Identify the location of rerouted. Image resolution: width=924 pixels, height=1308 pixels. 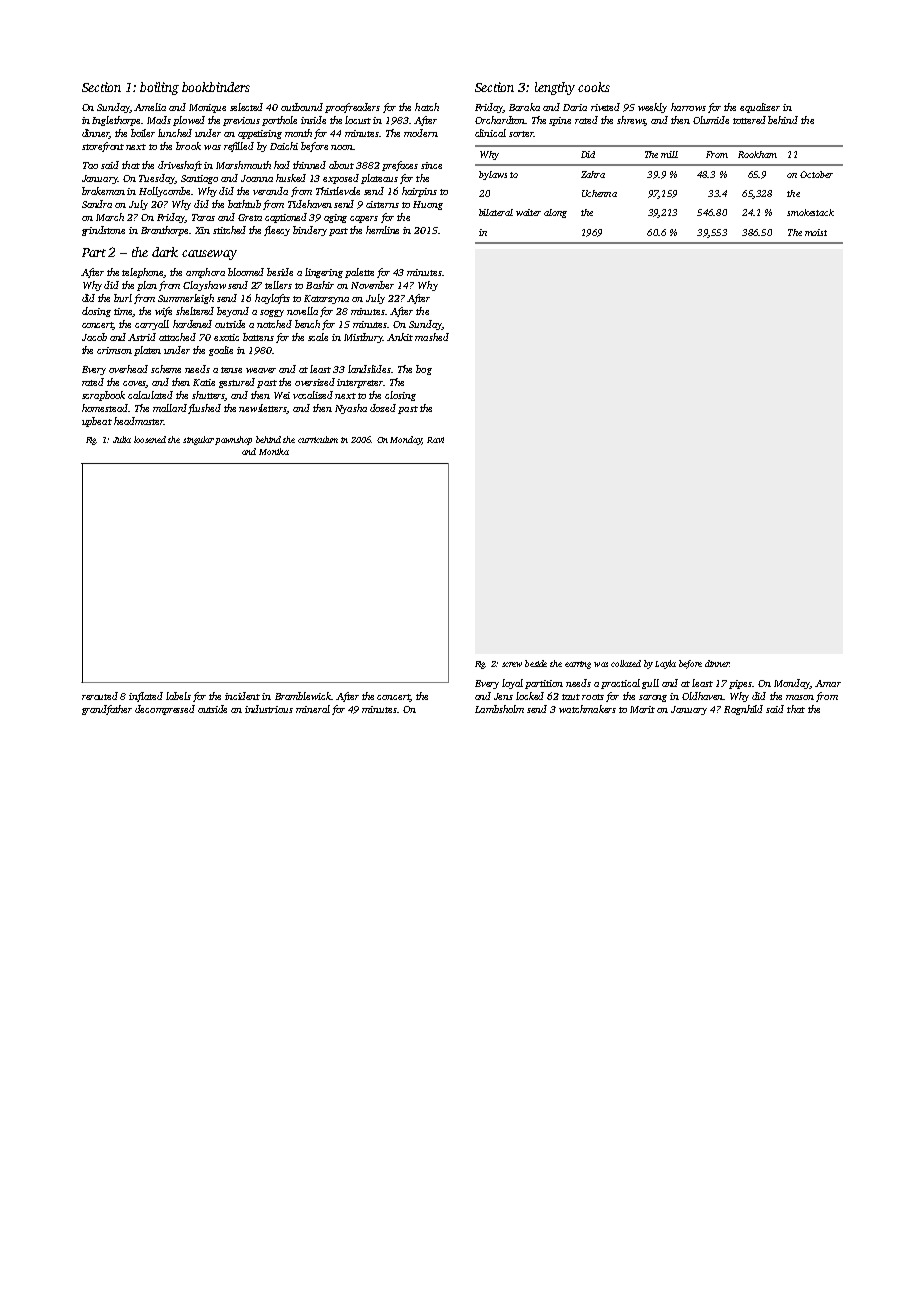
(100, 696).
